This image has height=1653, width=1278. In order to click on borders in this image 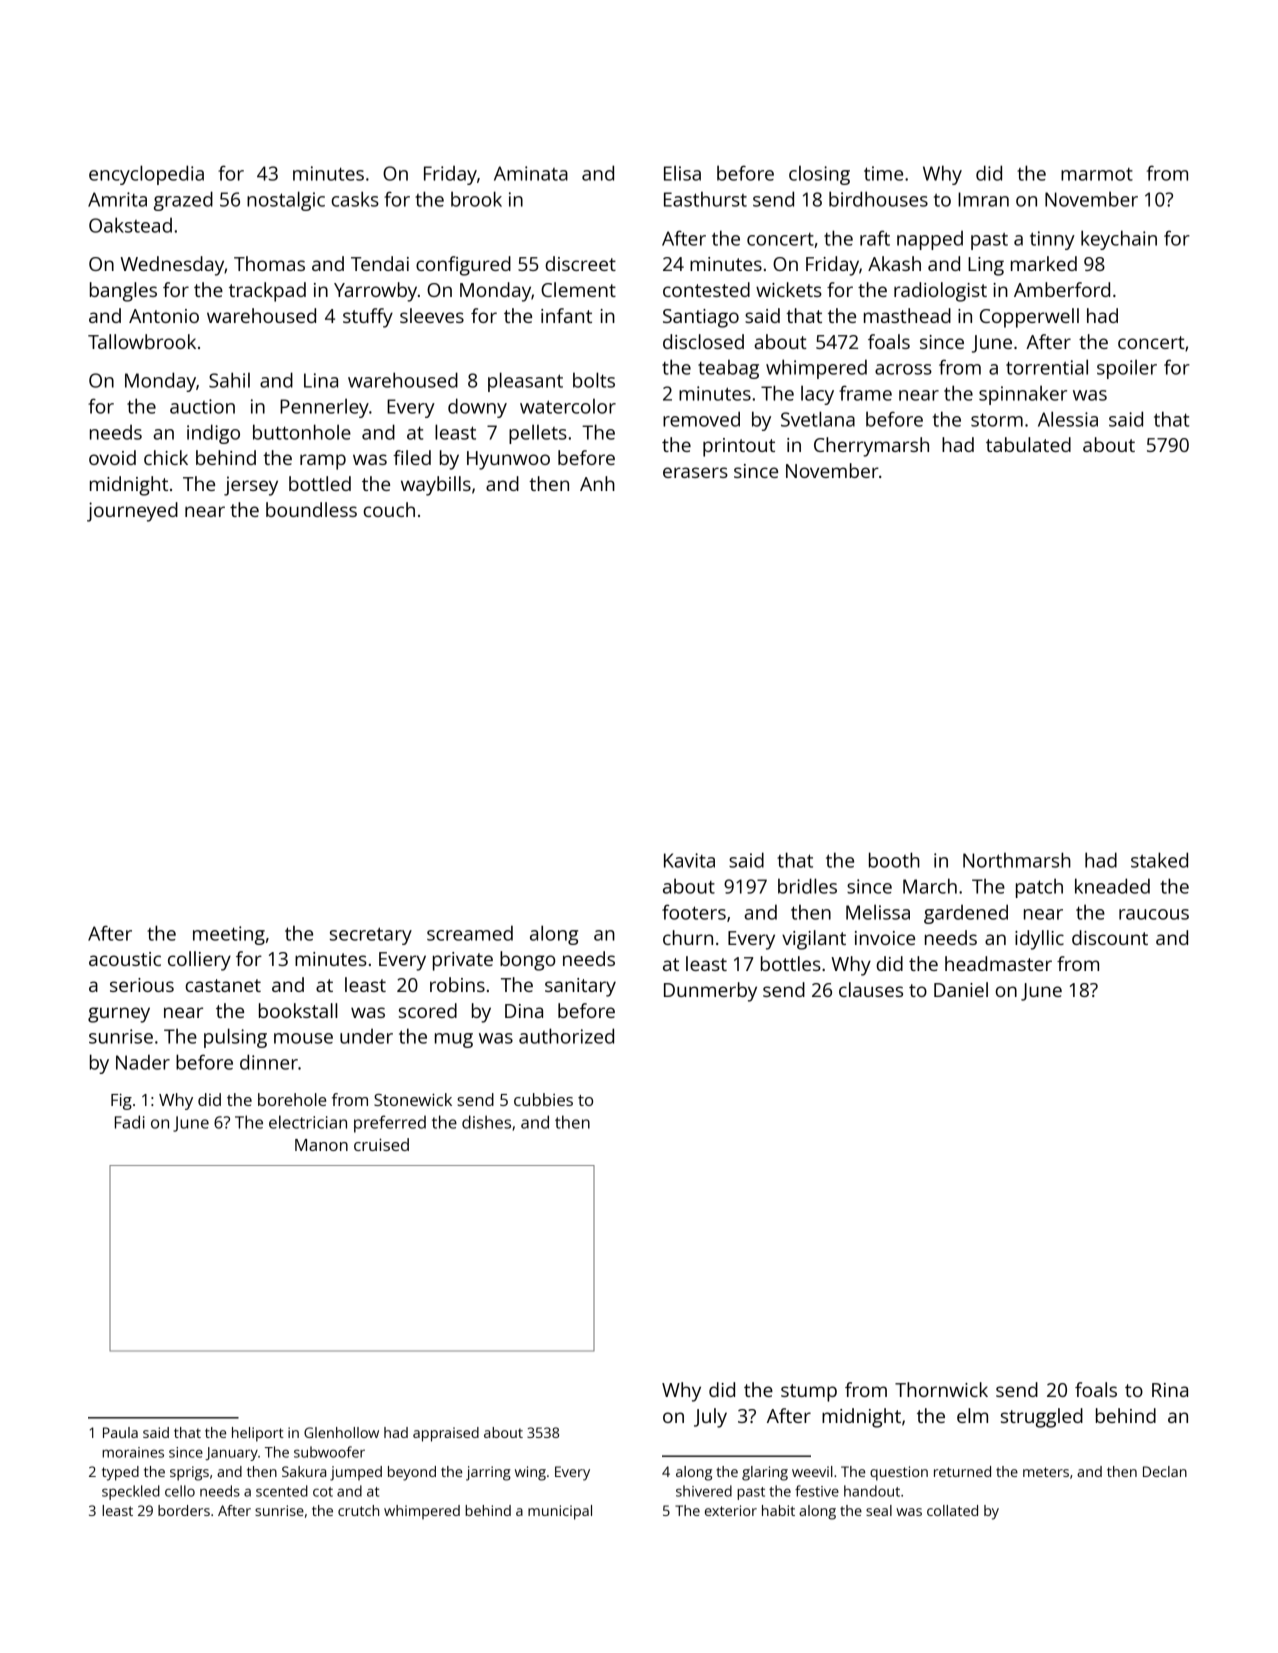, I will do `click(184, 1510)`.
